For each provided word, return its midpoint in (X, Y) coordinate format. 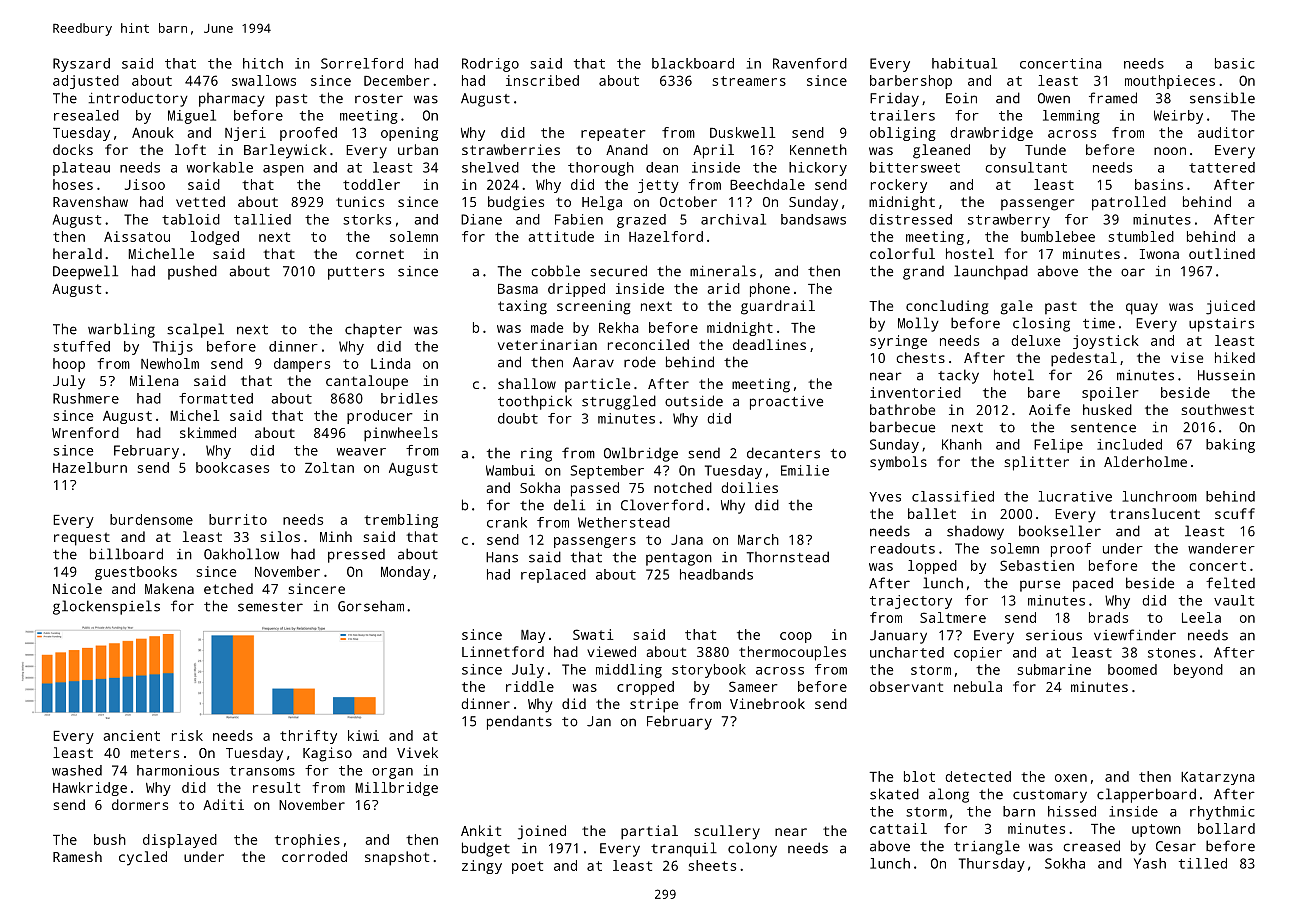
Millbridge (397, 789)
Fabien (579, 219)
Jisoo (145, 184)
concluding (947, 307)
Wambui (510, 470)
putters (356, 273)
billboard (126, 554)
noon (1170, 151)
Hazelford (666, 236)
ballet (932, 513)
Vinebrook (767, 703)
